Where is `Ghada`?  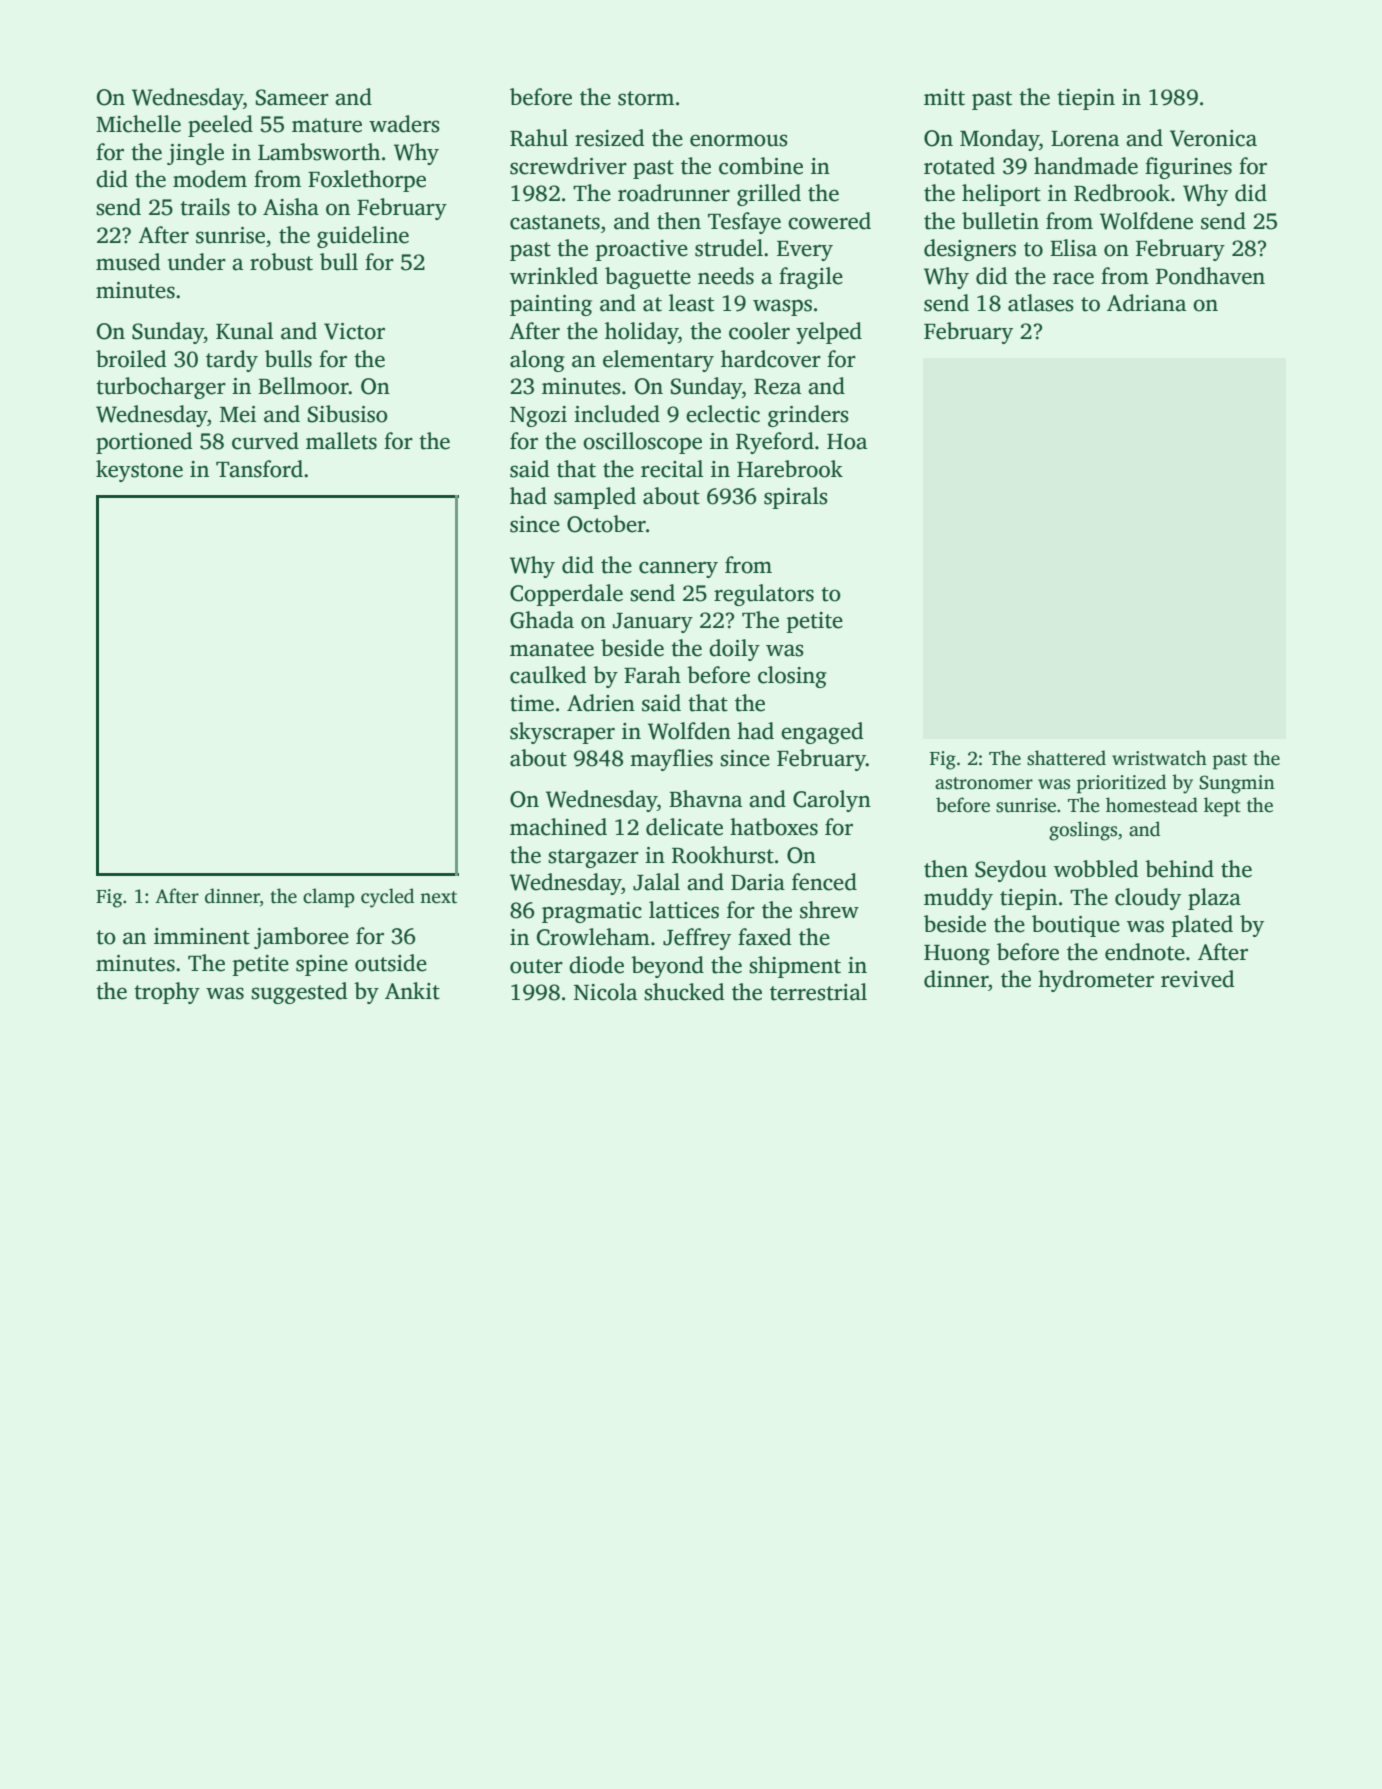
Ghada is located at coordinates (542, 620).
